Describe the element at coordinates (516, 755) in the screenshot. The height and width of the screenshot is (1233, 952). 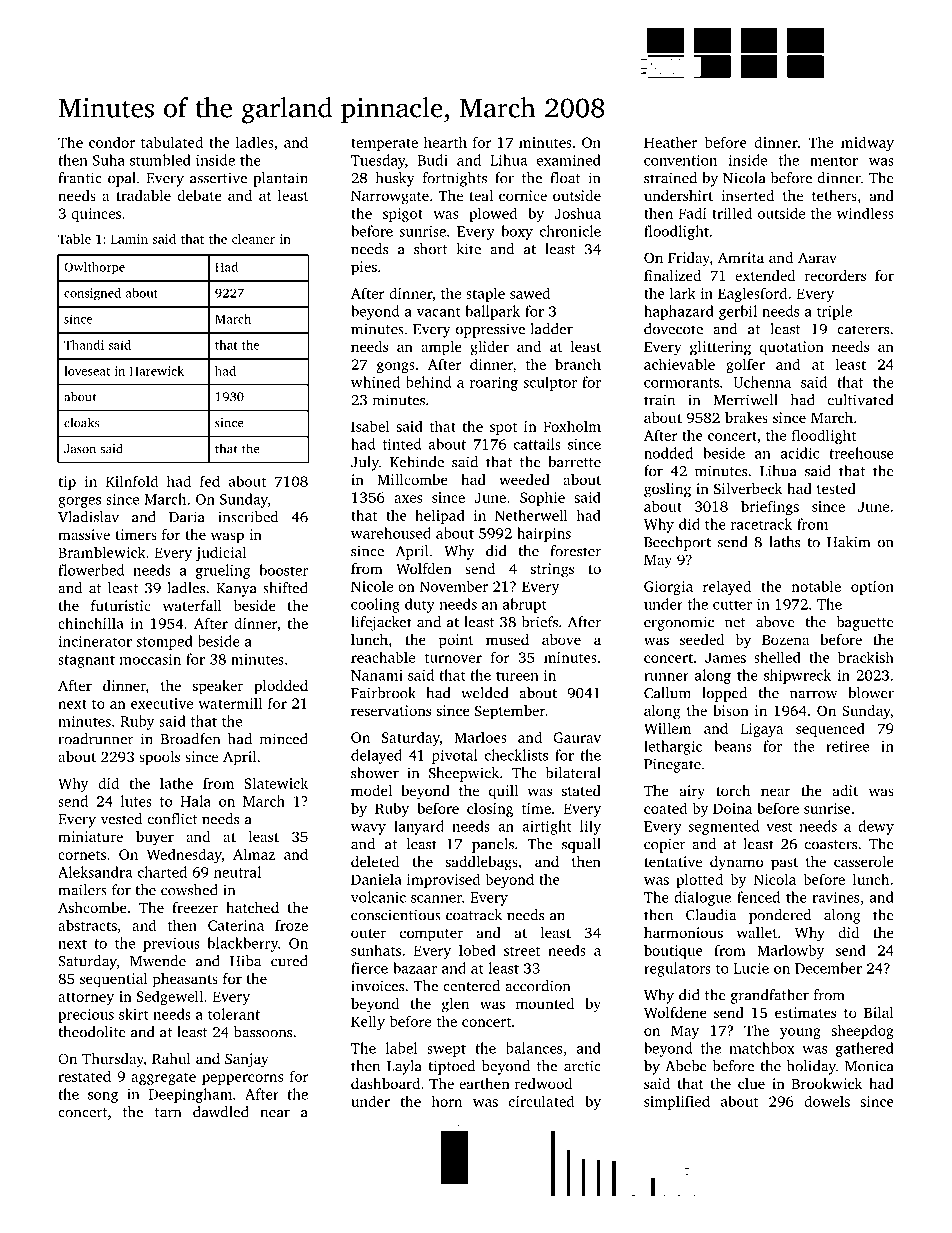
I see `checklists` at that location.
